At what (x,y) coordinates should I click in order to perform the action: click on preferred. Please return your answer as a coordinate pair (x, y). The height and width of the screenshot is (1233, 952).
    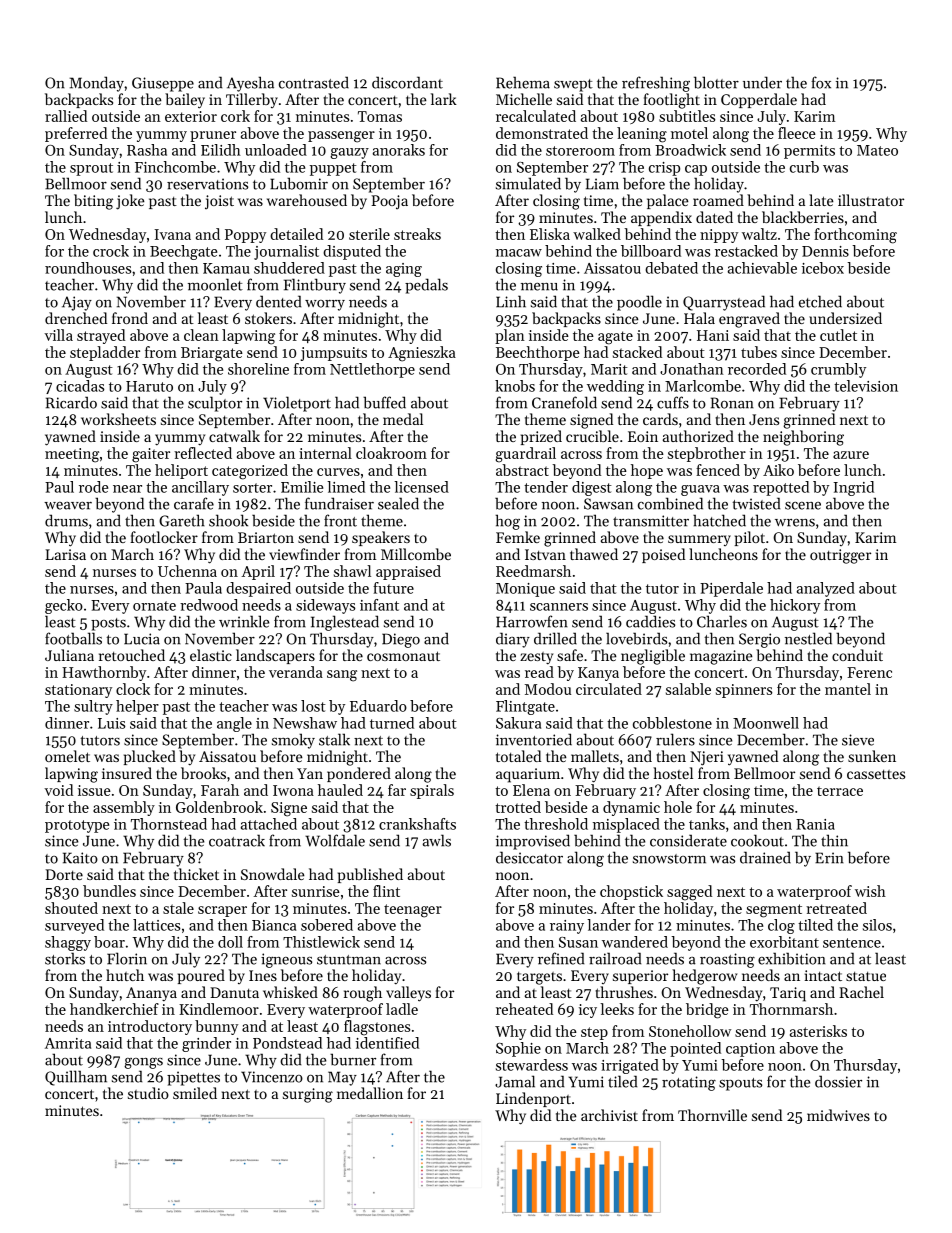
    Looking at the image, I should click on (76, 134).
